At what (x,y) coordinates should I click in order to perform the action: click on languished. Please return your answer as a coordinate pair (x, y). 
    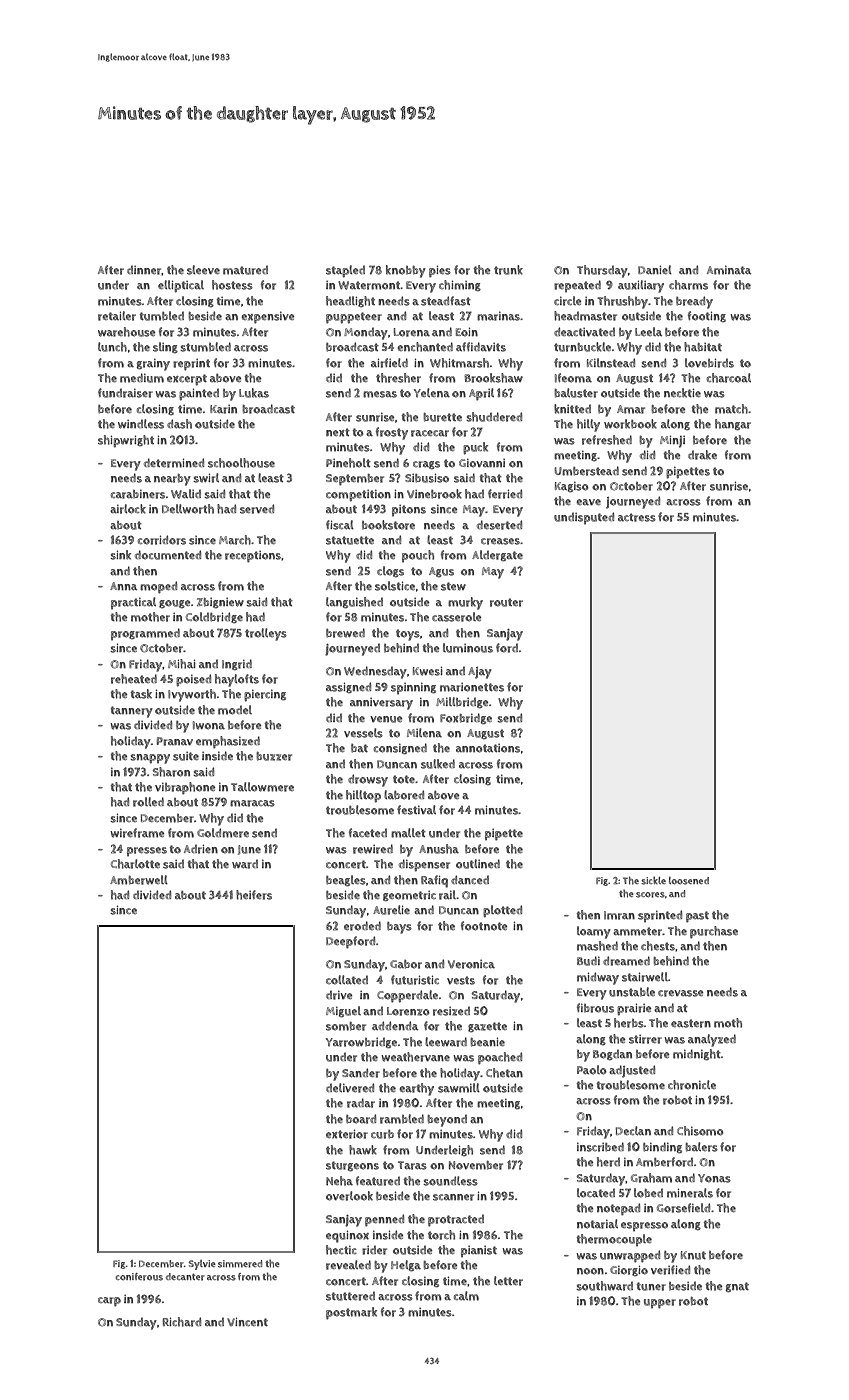
    Looking at the image, I should click on (354, 602).
